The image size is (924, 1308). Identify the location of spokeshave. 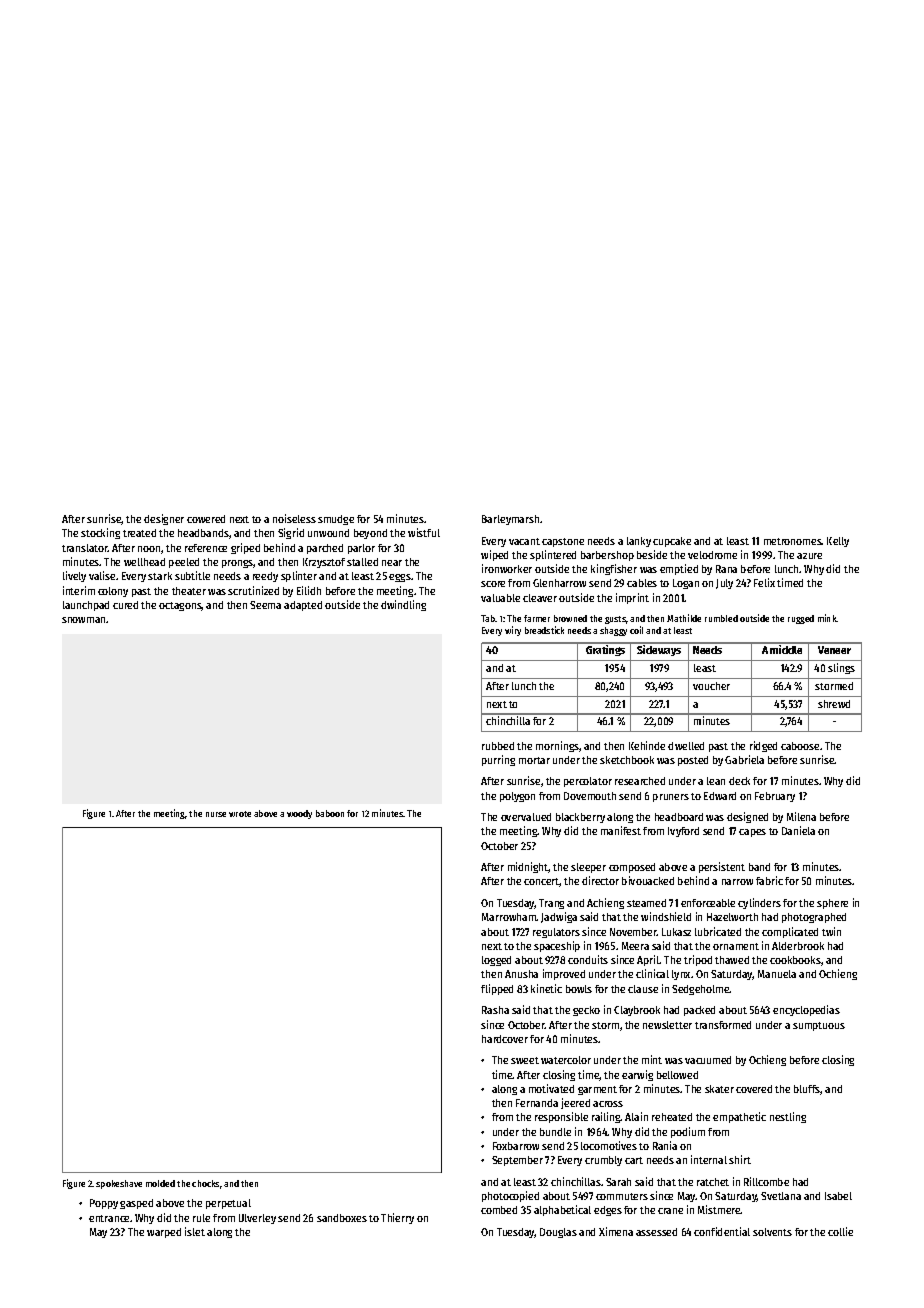
(119, 1184).
